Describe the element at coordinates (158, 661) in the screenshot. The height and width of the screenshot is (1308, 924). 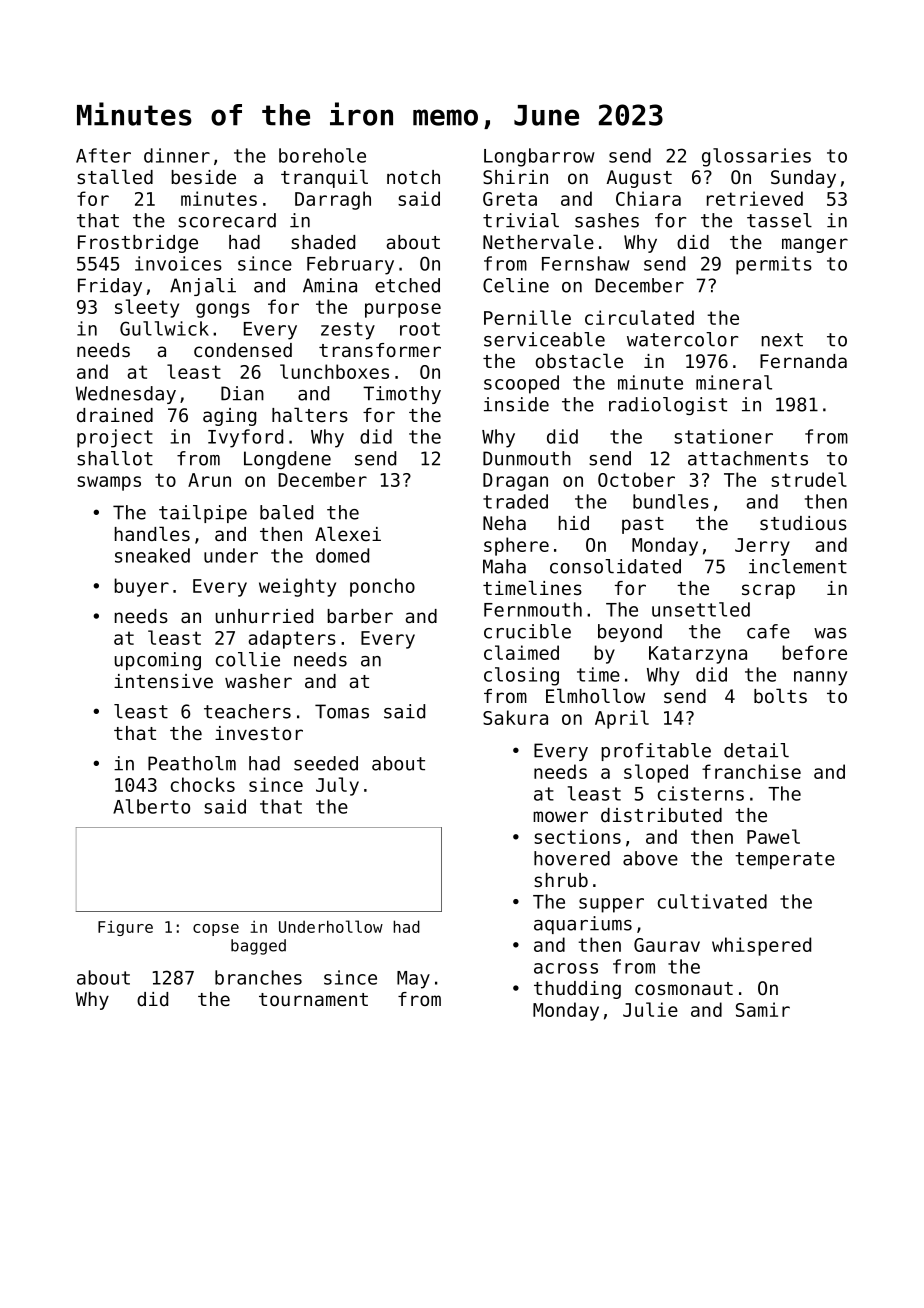
I see `upcoming` at that location.
